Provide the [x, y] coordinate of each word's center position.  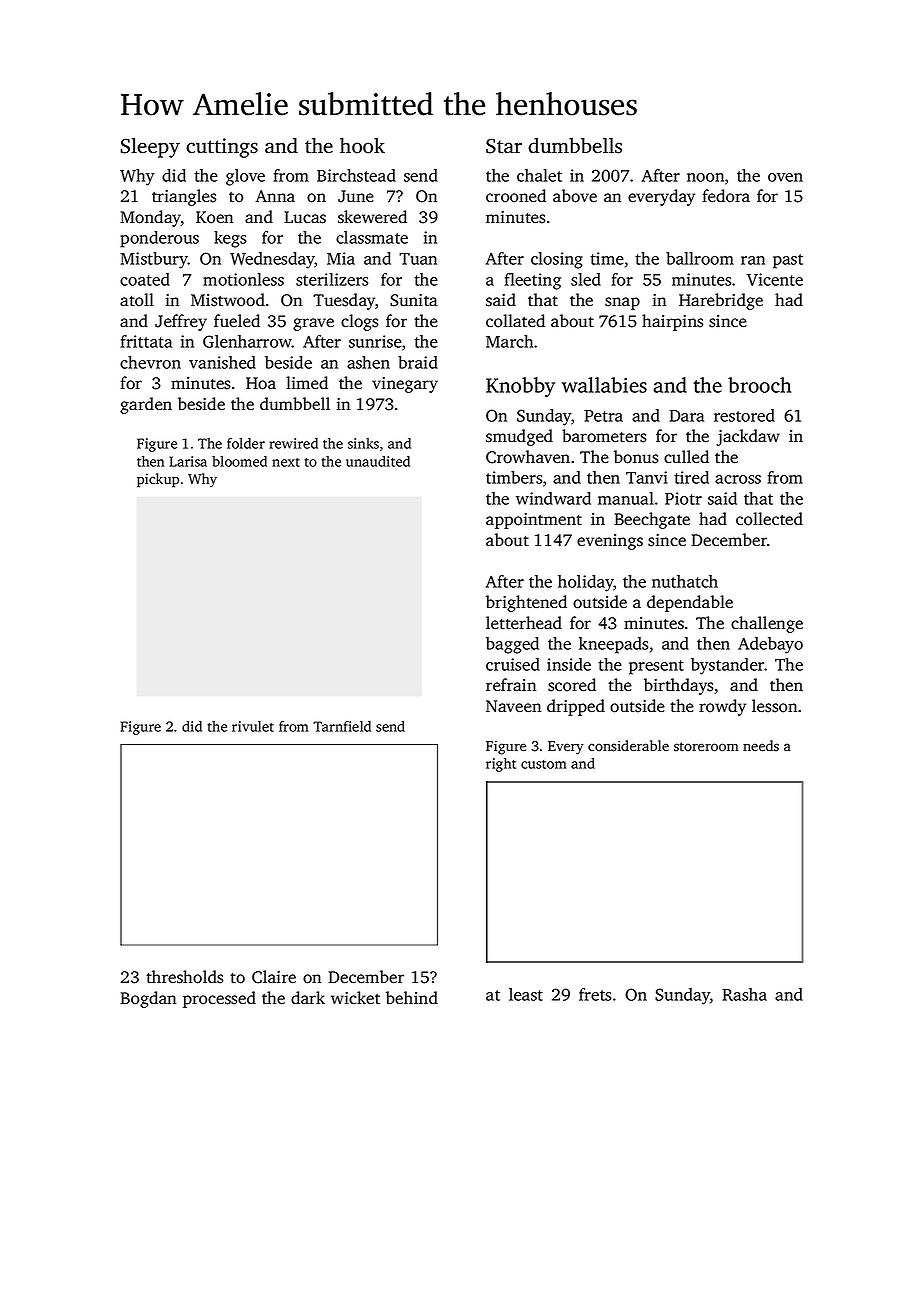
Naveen [513, 706]
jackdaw [748, 437]
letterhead [524, 622]
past [788, 261]
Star [504, 146]
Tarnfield [342, 726]
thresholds [184, 977]
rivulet [253, 726]
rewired [293, 443]
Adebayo [770, 645]
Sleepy [150, 147]
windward [553, 498]
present [656, 667]
